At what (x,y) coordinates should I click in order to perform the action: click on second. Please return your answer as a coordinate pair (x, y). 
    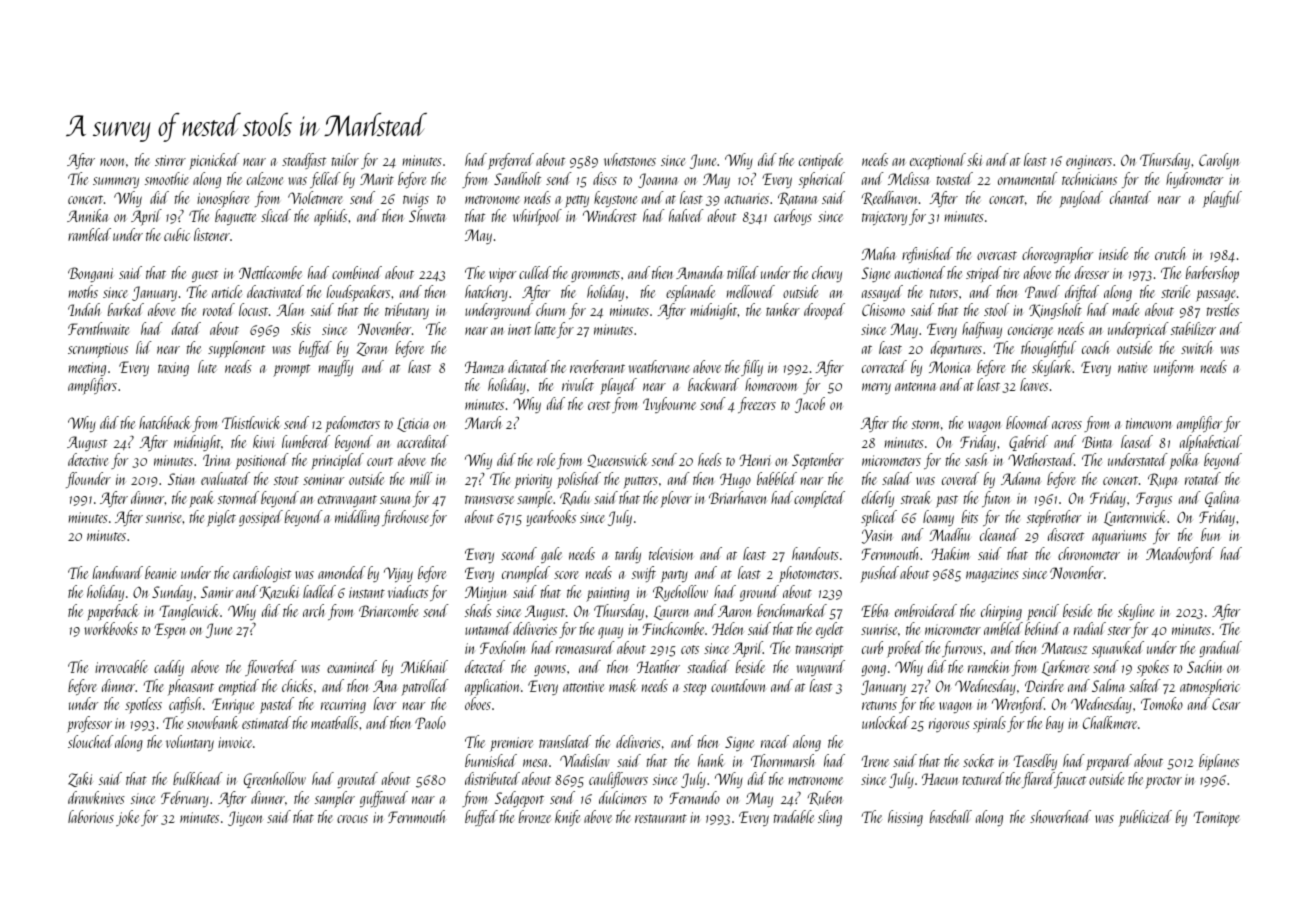
    Looking at the image, I should click on (519, 553).
